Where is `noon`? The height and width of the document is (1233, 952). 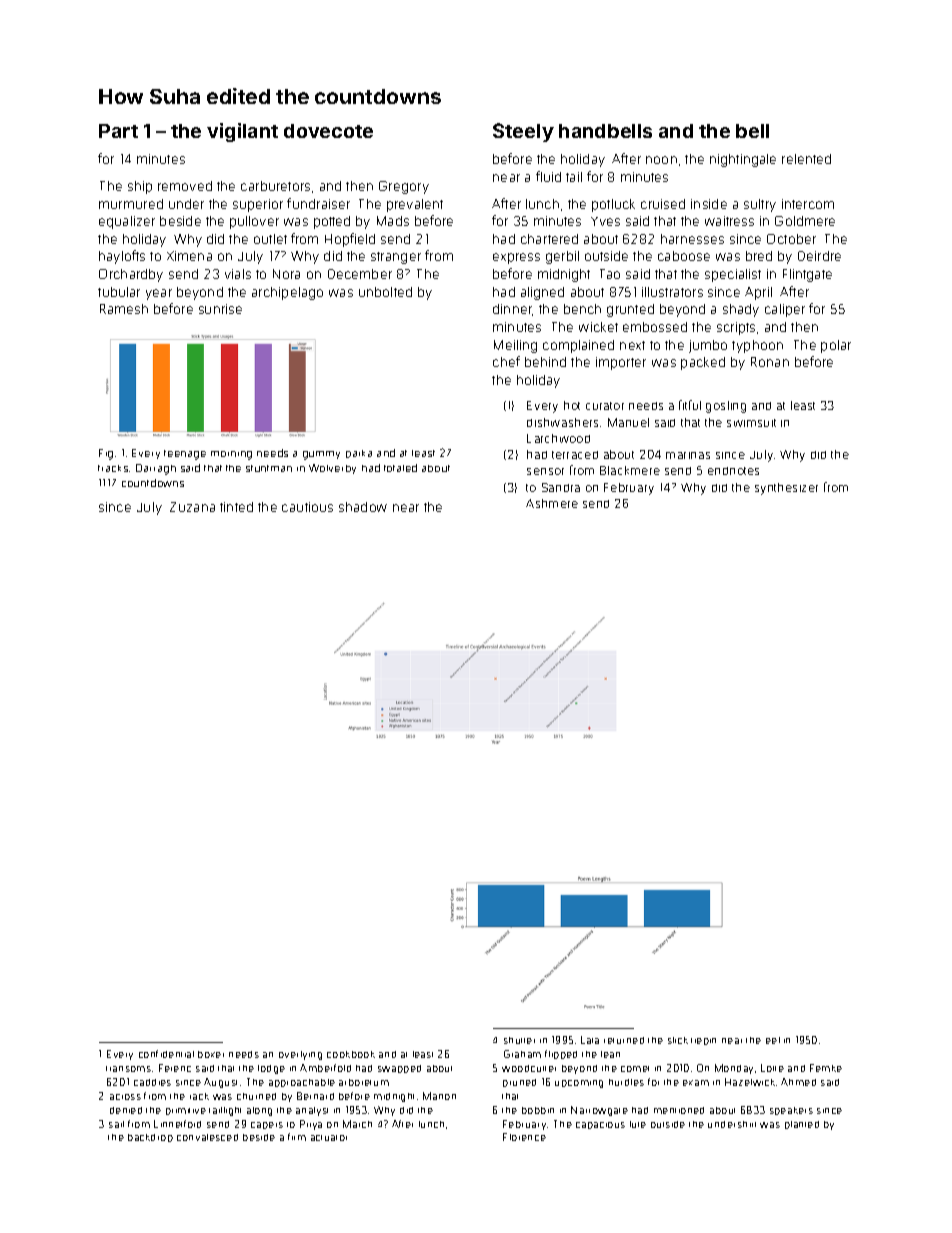
noon is located at coordinates (661, 160).
